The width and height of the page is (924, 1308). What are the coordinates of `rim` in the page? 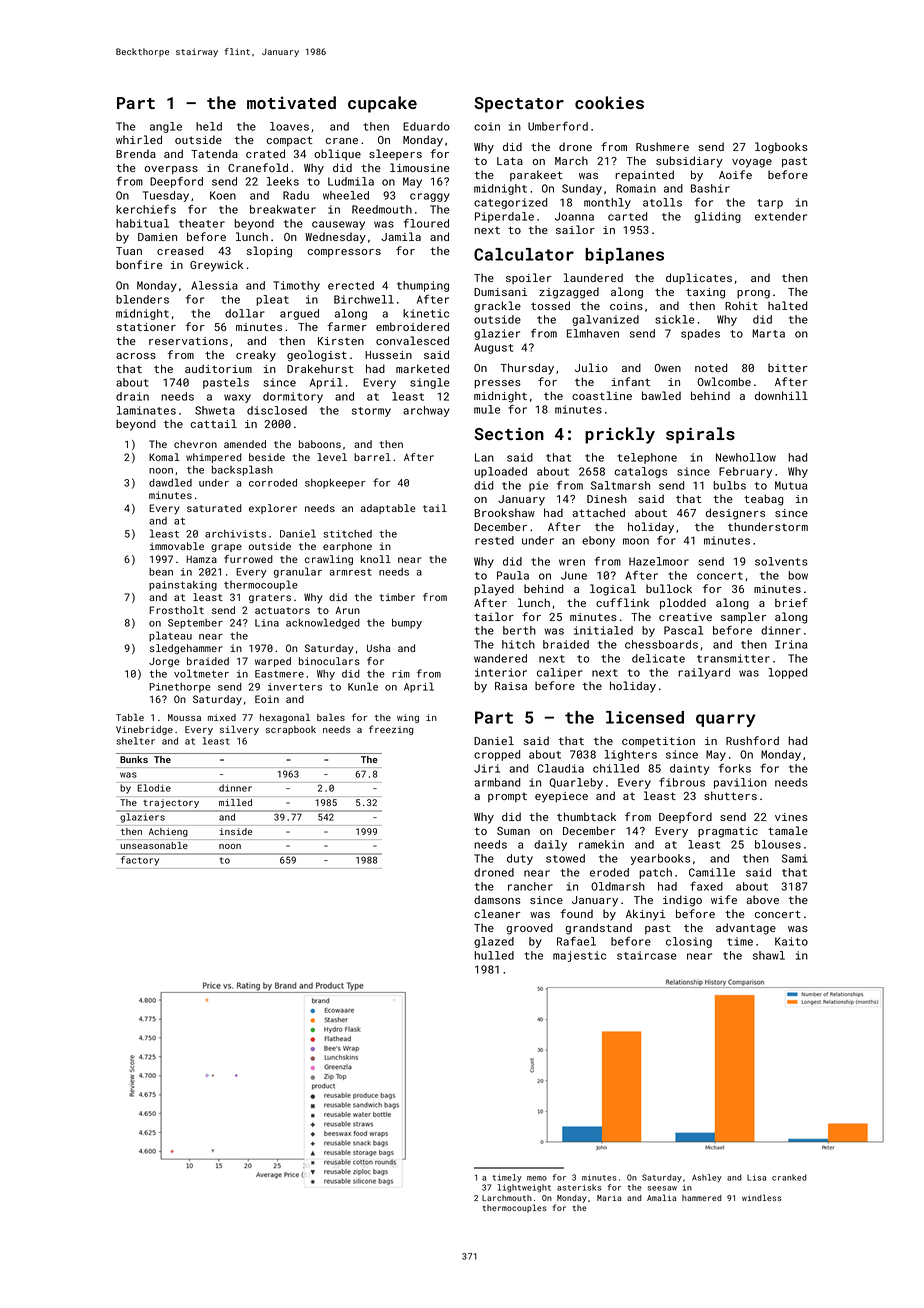 It's located at (401, 674).
